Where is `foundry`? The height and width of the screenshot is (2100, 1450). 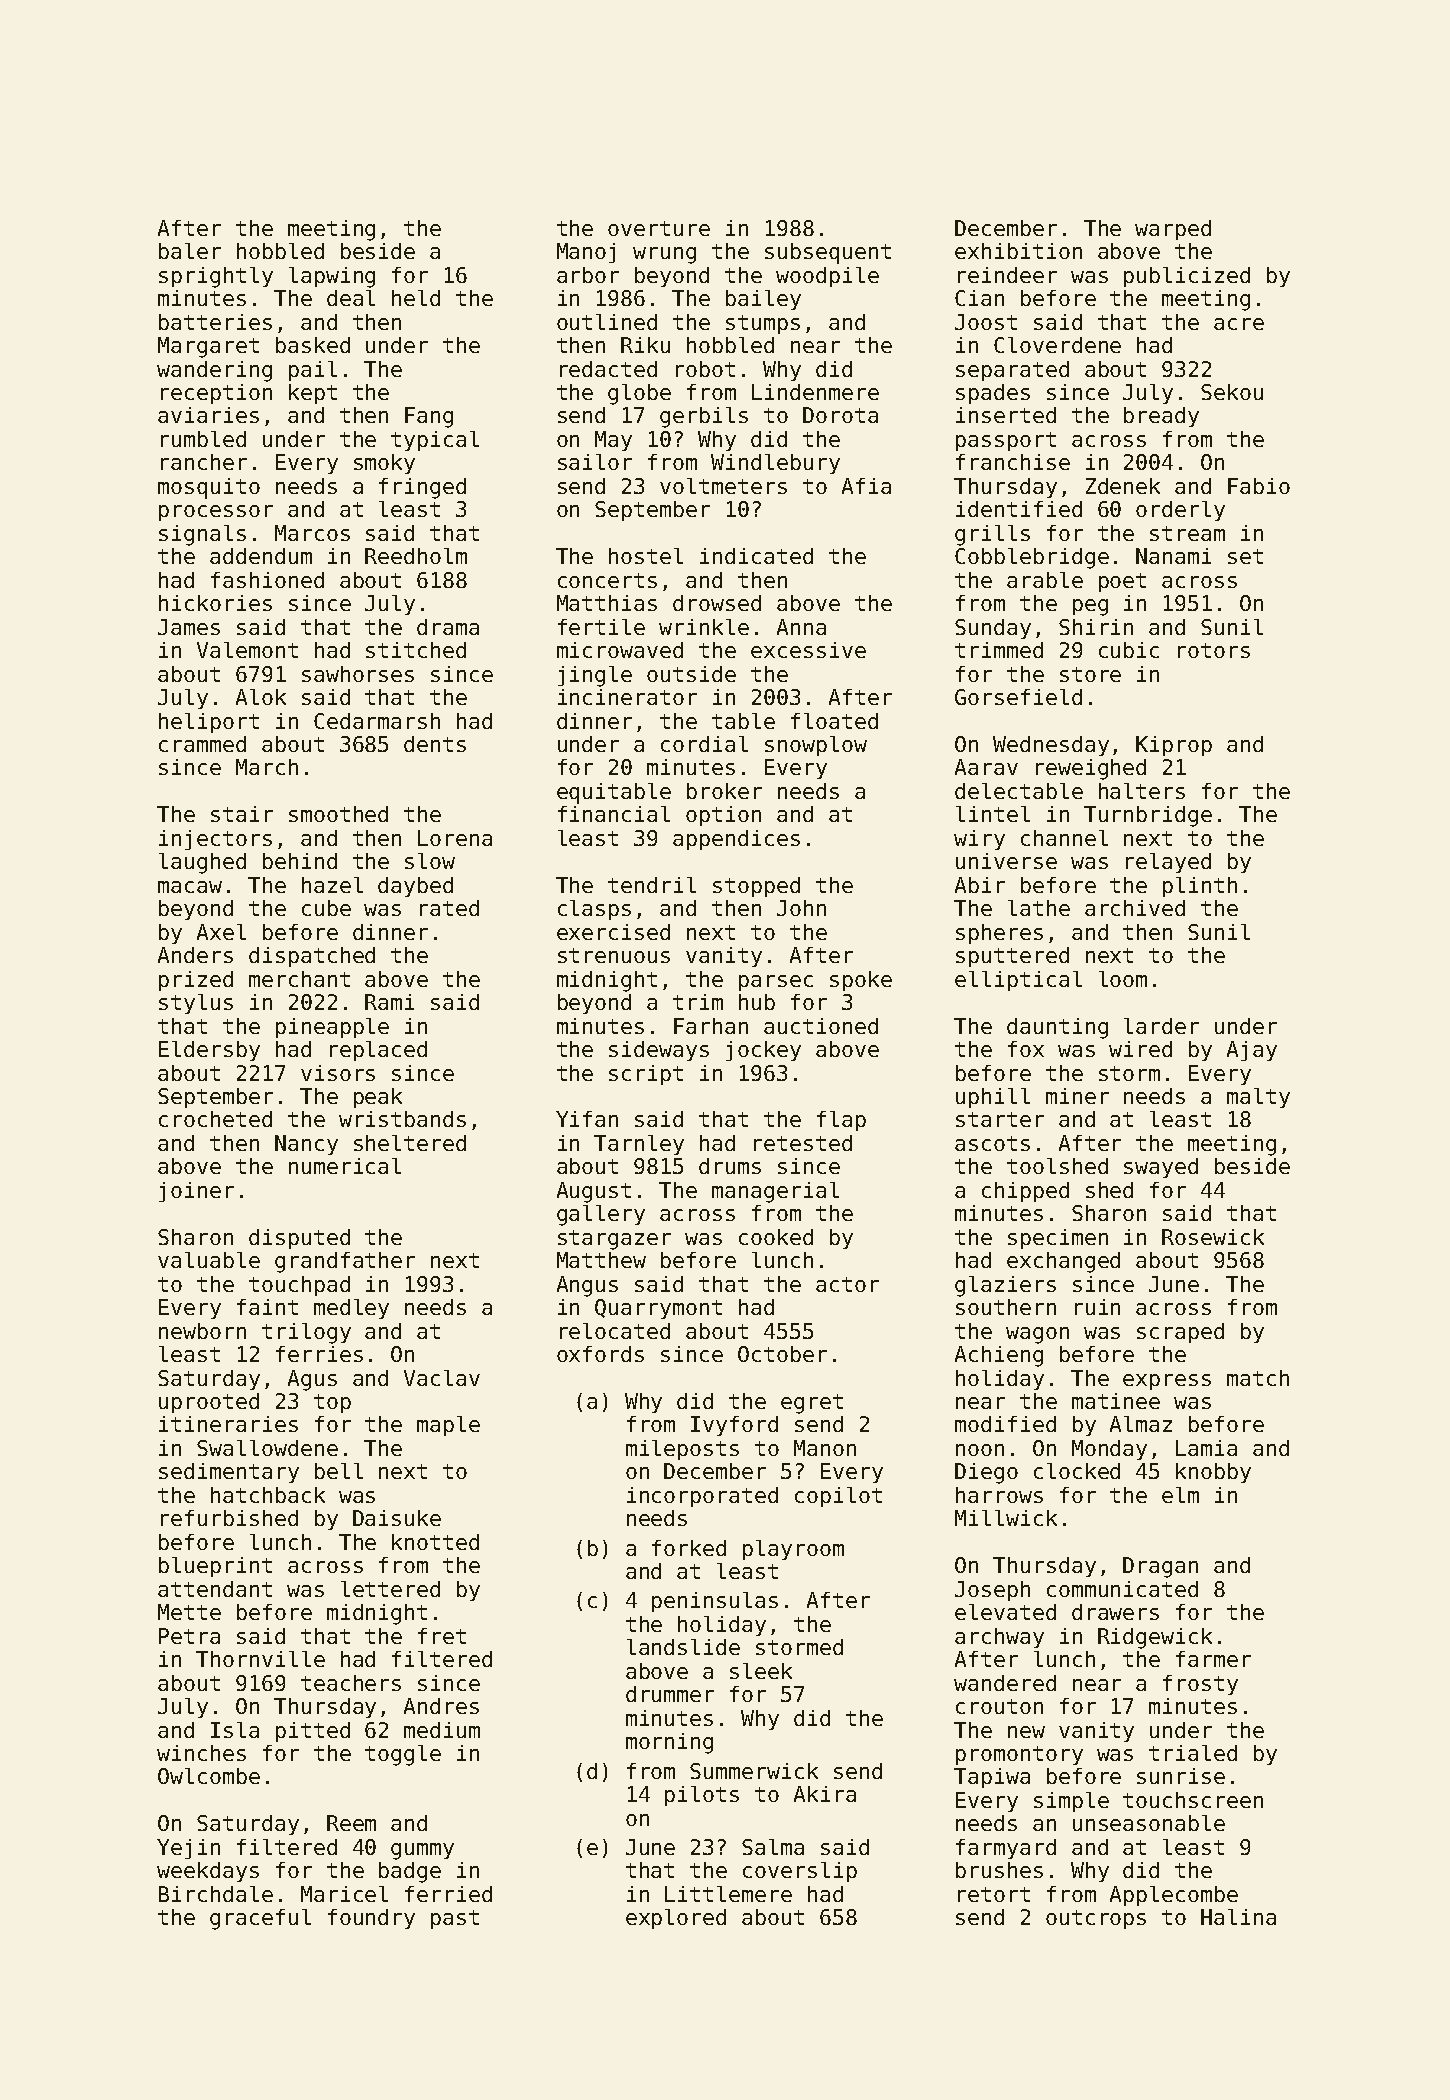 foundry is located at coordinates (371, 1919).
